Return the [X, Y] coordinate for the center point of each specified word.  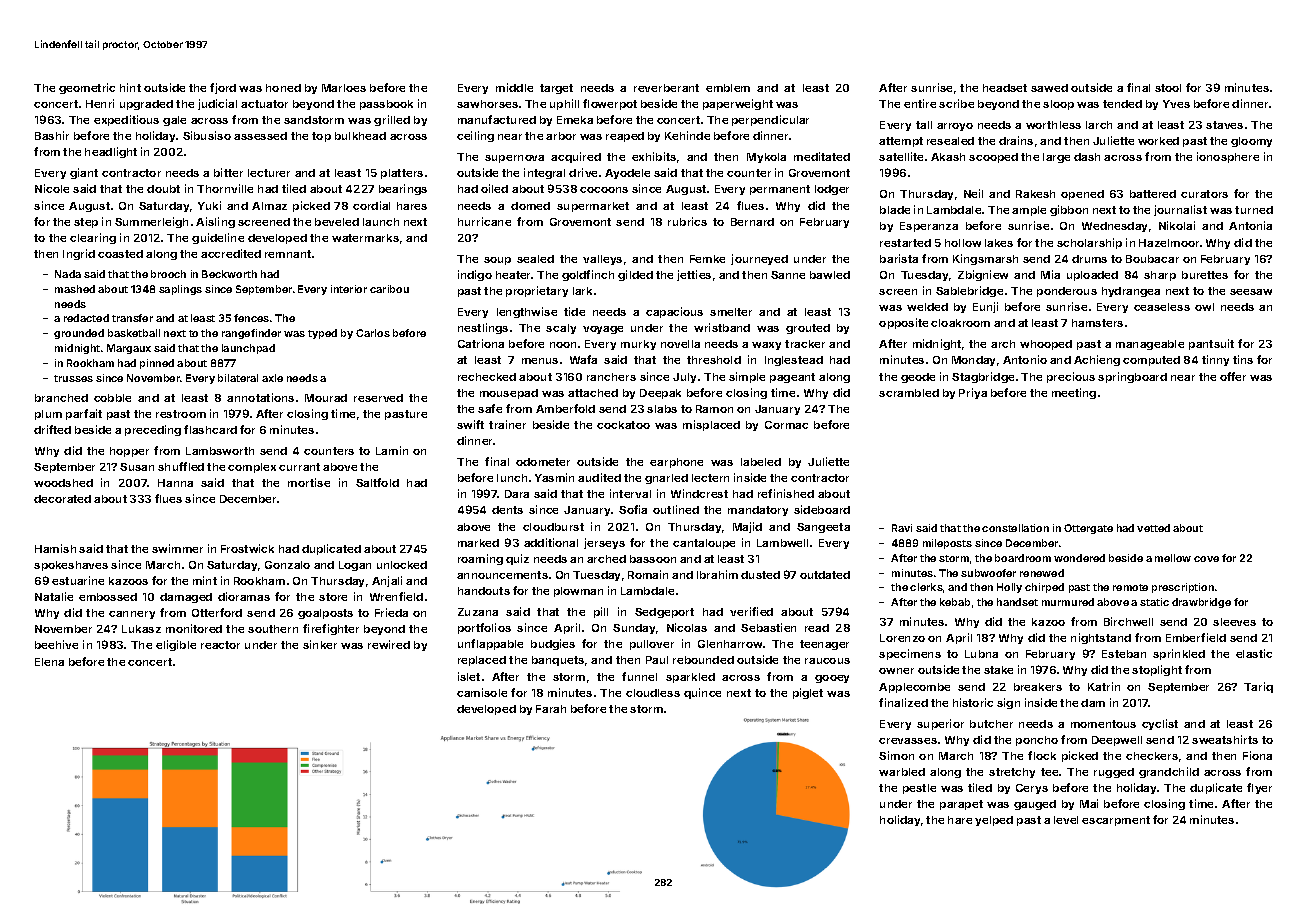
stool [1168, 88]
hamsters [1097, 323]
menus [540, 361]
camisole [482, 692]
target [556, 89]
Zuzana [478, 612]
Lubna [981, 654]
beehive [56, 644]
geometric [87, 88]
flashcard [210, 429]
